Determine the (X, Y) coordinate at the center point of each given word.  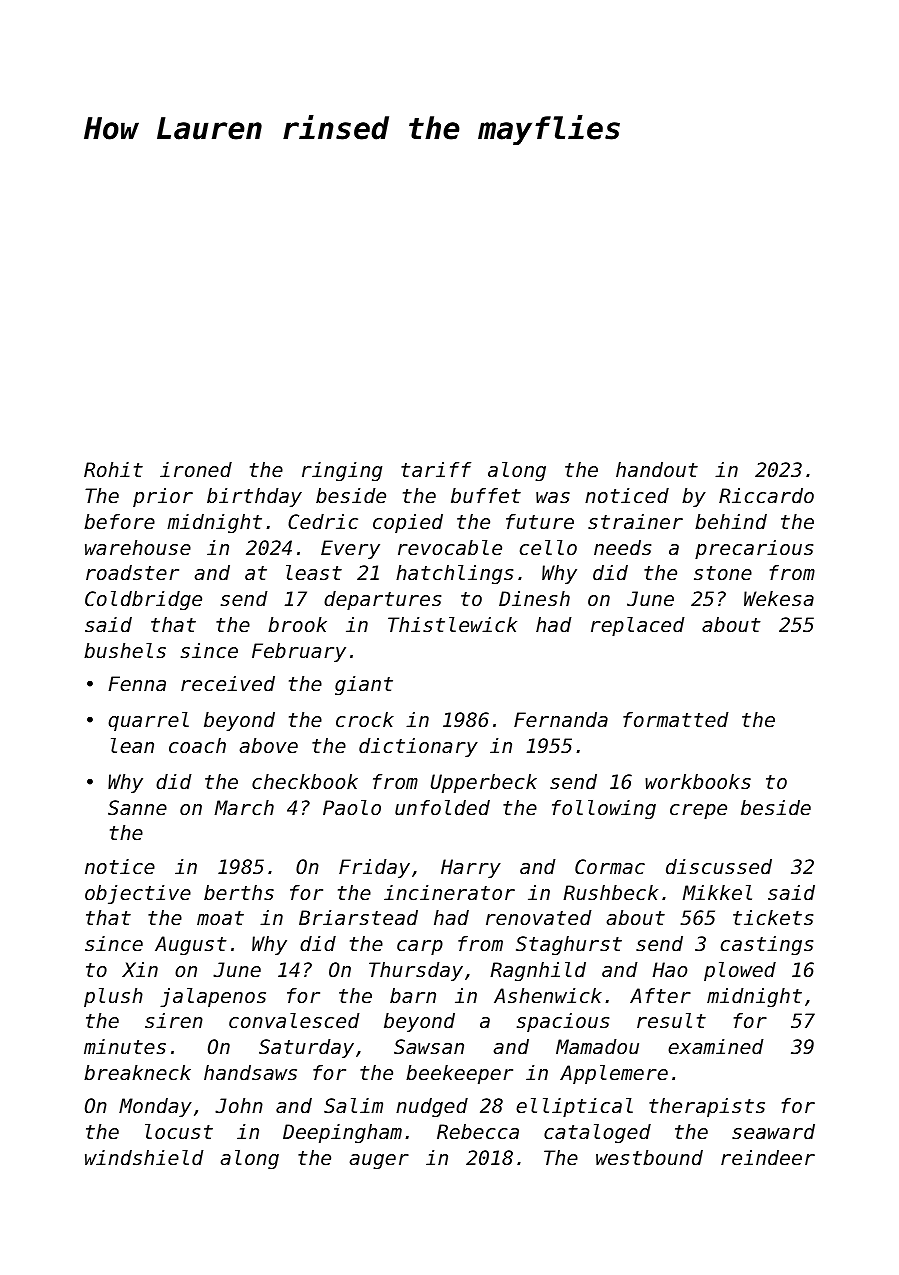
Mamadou (597, 1047)
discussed (719, 867)
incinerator (449, 893)
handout (657, 470)
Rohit (113, 470)
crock (365, 720)
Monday (155, 1107)
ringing (342, 471)
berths (239, 893)
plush (113, 997)
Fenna (137, 683)
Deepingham (342, 1133)
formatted (676, 720)
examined (716, 1047)
